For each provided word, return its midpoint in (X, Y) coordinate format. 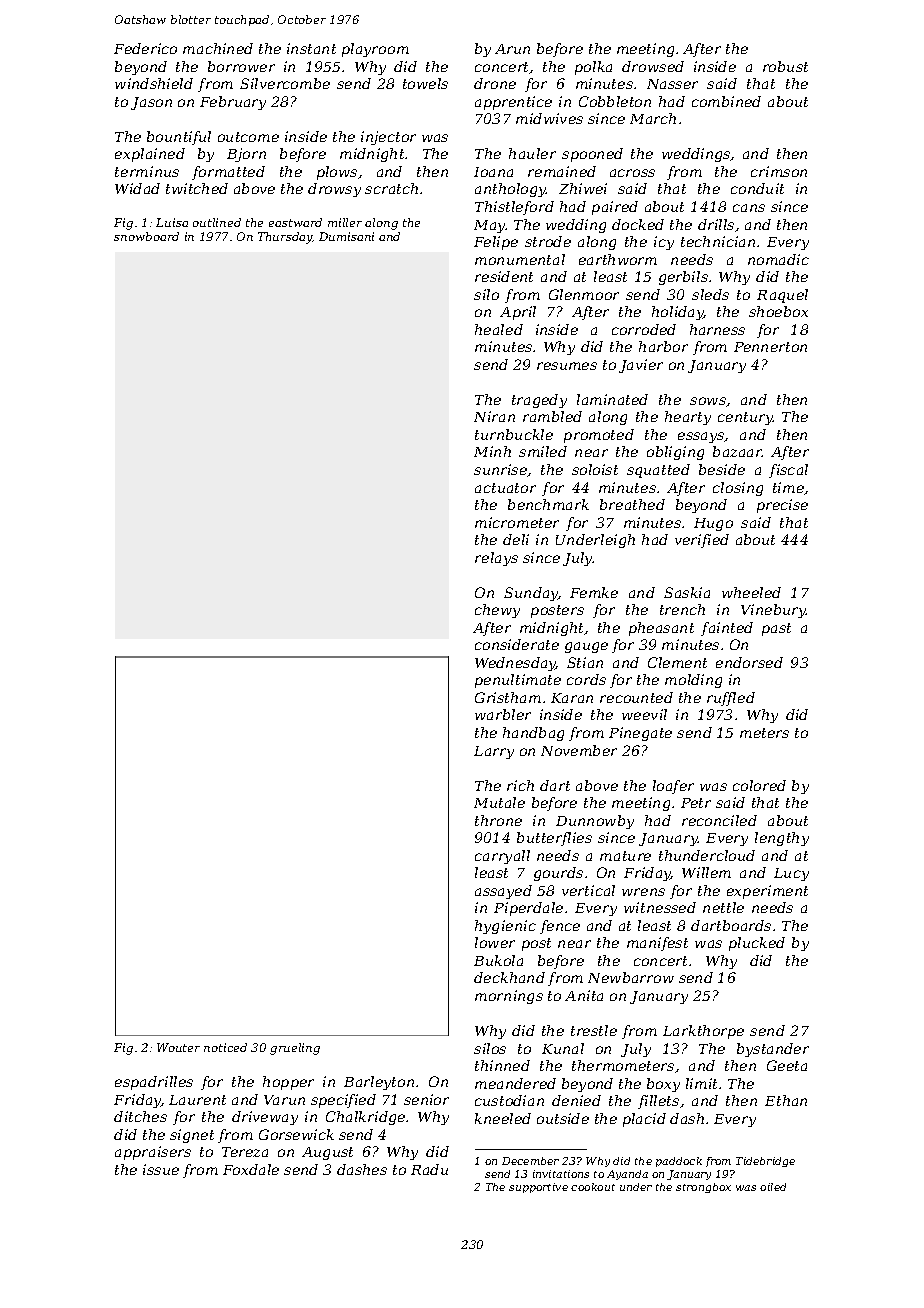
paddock (679, 1162)
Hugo (713, 524)
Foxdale (251, 1169)
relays (496, 559)
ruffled (731, 699)
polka (593, 68)
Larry (494, 752)
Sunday (531, 594)
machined (218, 48)
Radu (429, 1169)
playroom (375, 50)
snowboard (146, 236)
